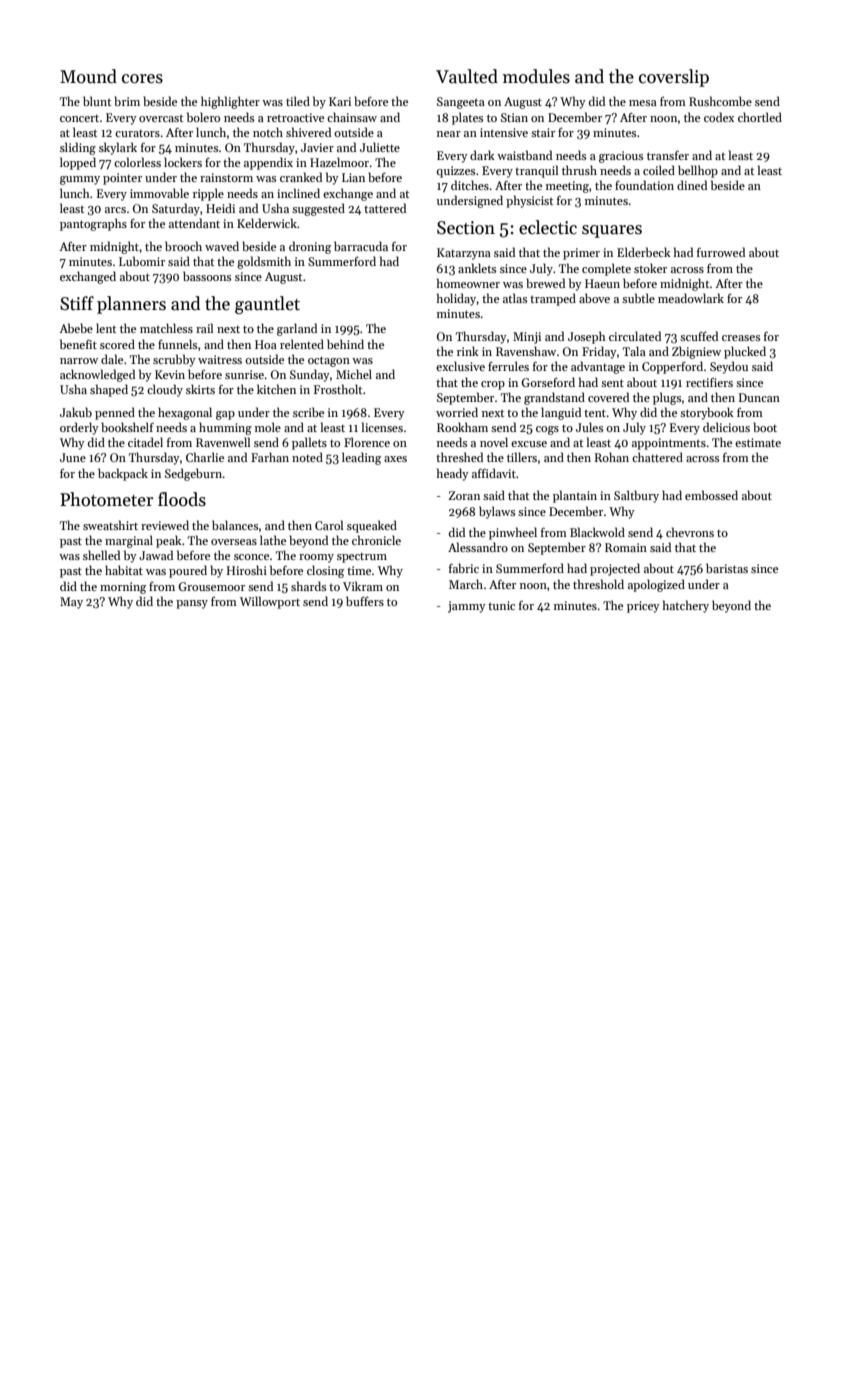  What do you see at coordinates (145, 442) in the screenshot?
I see `citadel` at bounding box center [145, 442].
